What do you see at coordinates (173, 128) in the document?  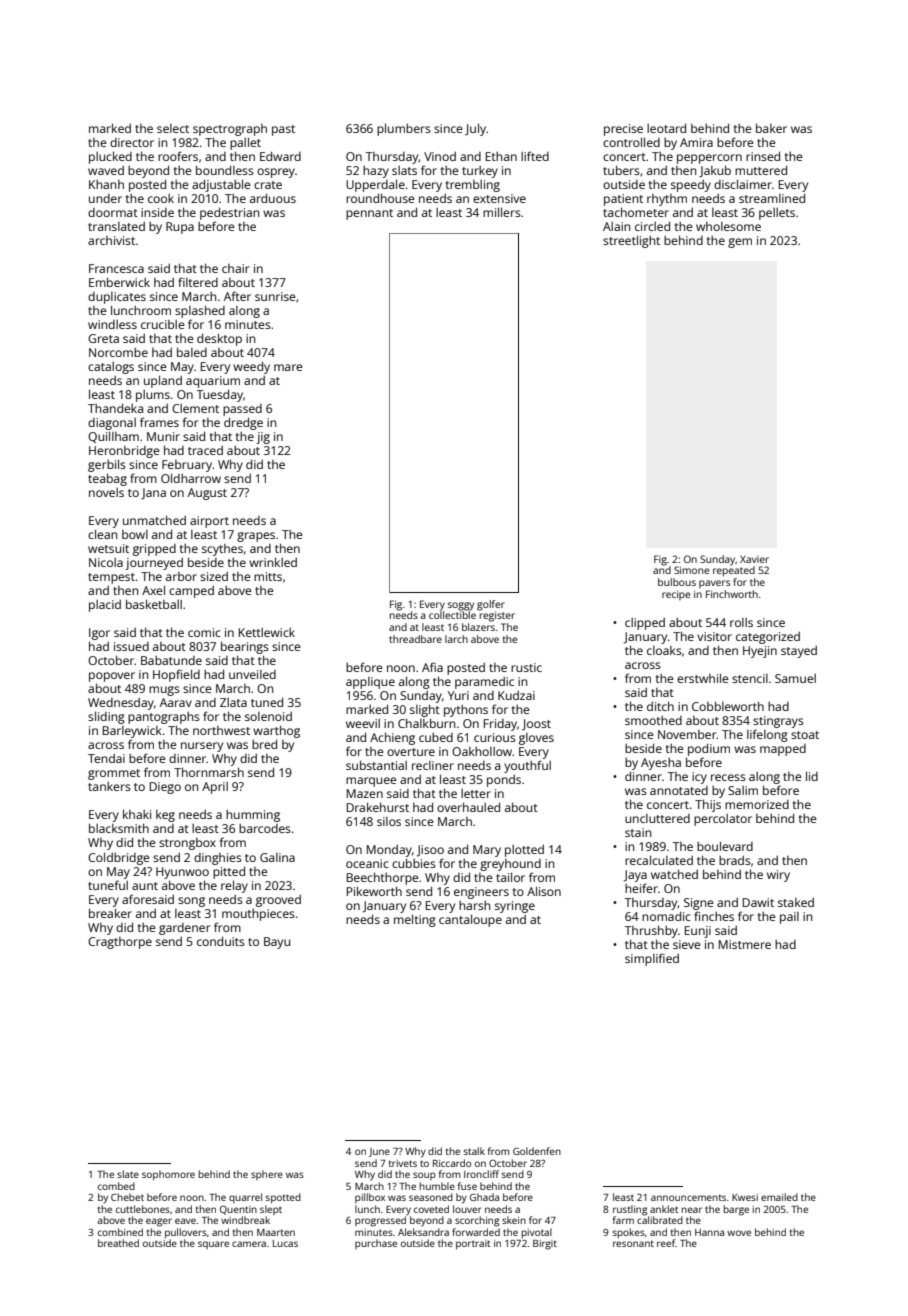 I see `select` at bounding box center [173, 128].
